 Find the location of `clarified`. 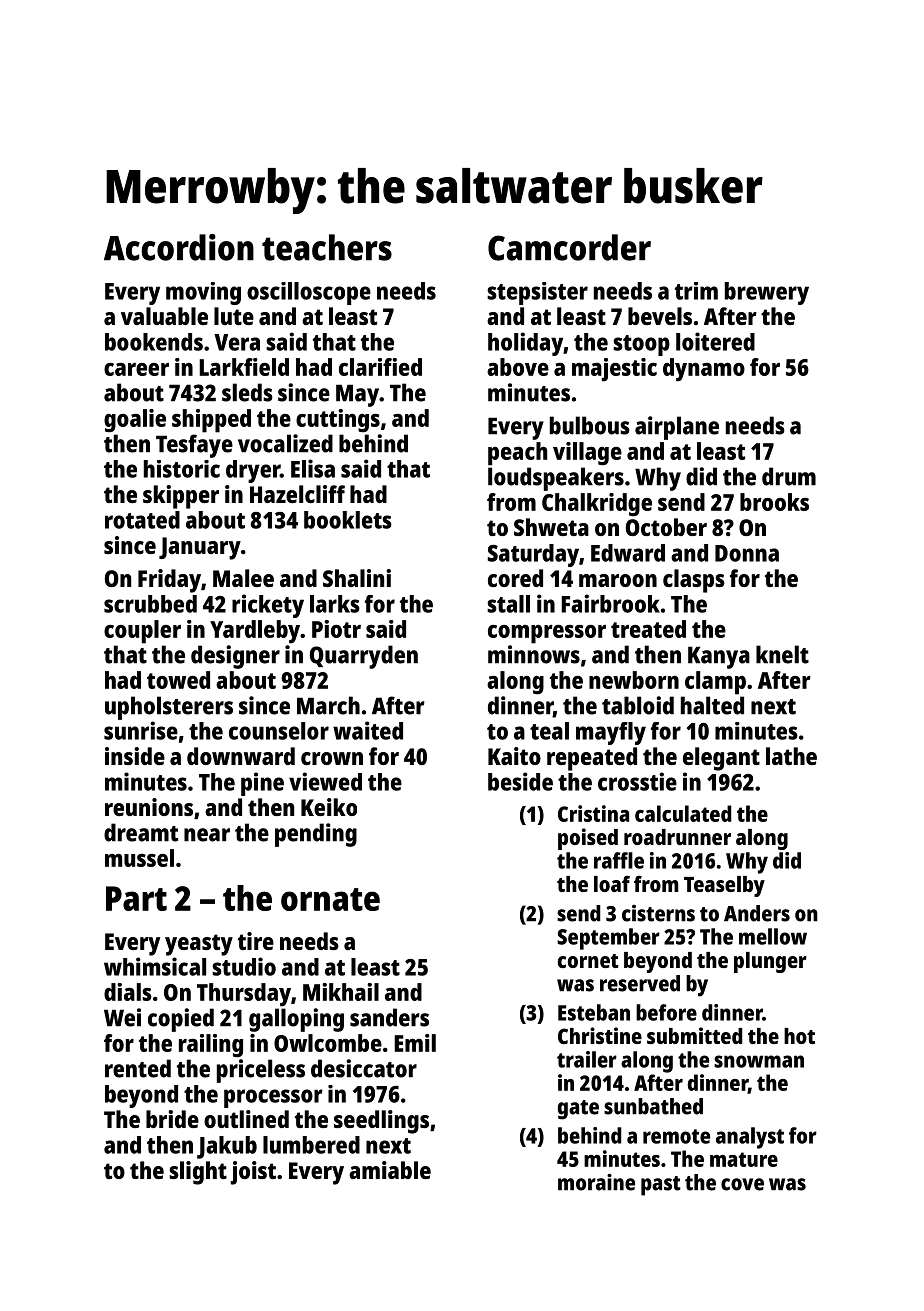

clarified is located at coordinates (380, 367).
